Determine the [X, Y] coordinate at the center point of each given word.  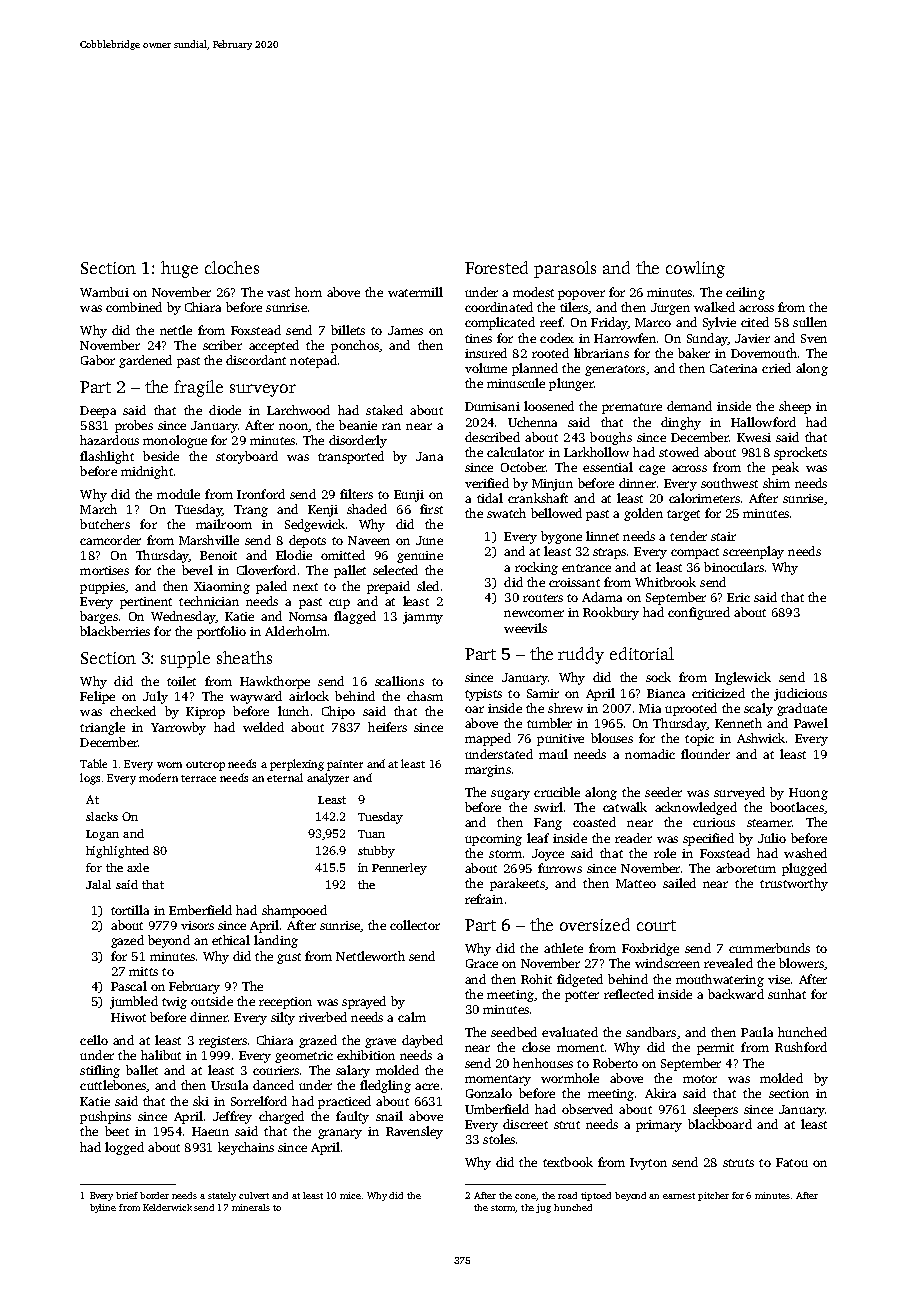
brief [127, 1195]
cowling [695, 269]
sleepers [715, 1110]
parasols [565, 269]
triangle [102, 728]
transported [351, 457]
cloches [232, 267]
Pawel [811, 723]
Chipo [338, 712]
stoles [499, 1139]
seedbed [514, 1032]
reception [285, 1003]
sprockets [800, 453]
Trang [251, 511]
